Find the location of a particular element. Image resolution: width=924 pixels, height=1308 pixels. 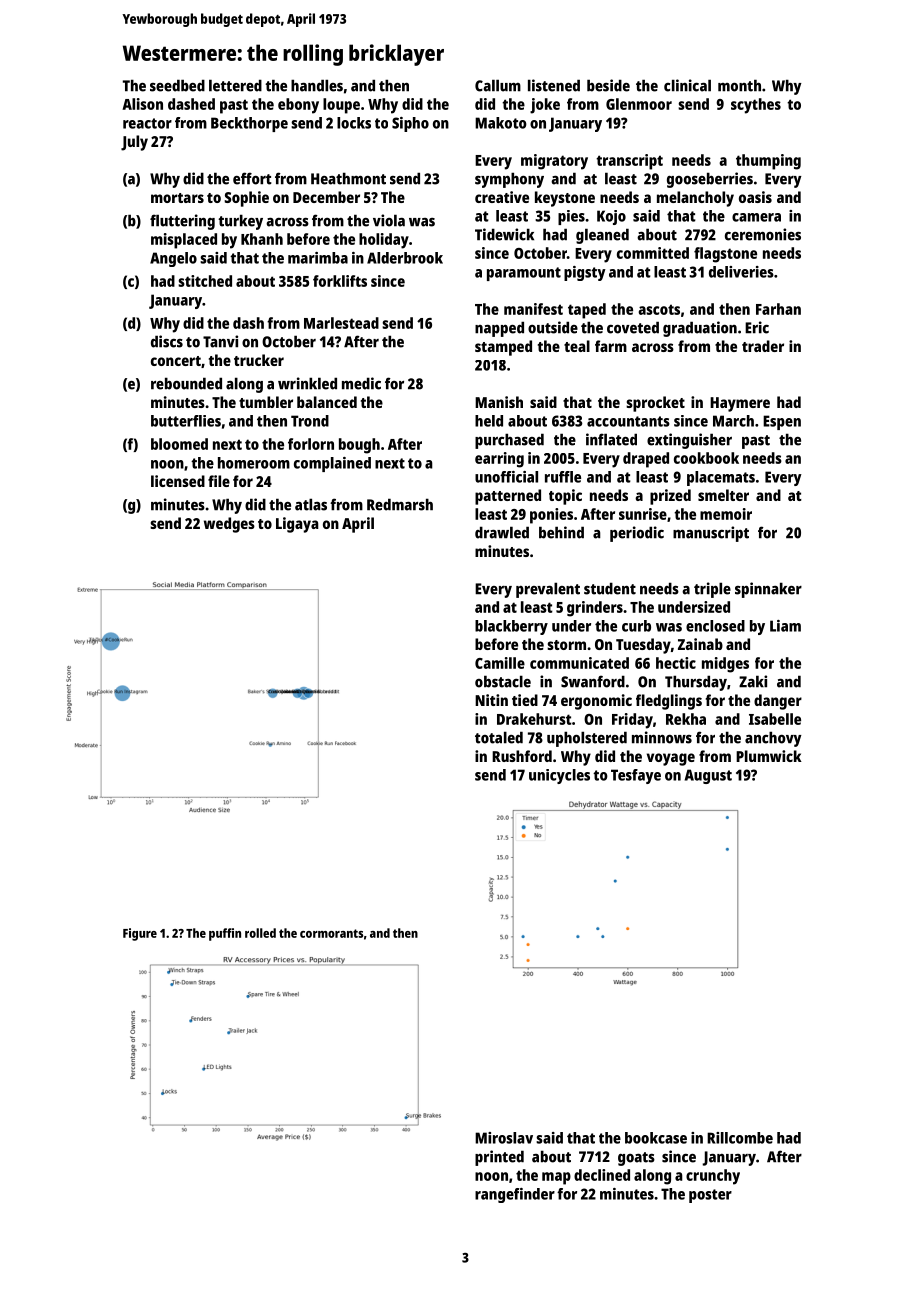

Espen is located at coordinates (782, 422).
